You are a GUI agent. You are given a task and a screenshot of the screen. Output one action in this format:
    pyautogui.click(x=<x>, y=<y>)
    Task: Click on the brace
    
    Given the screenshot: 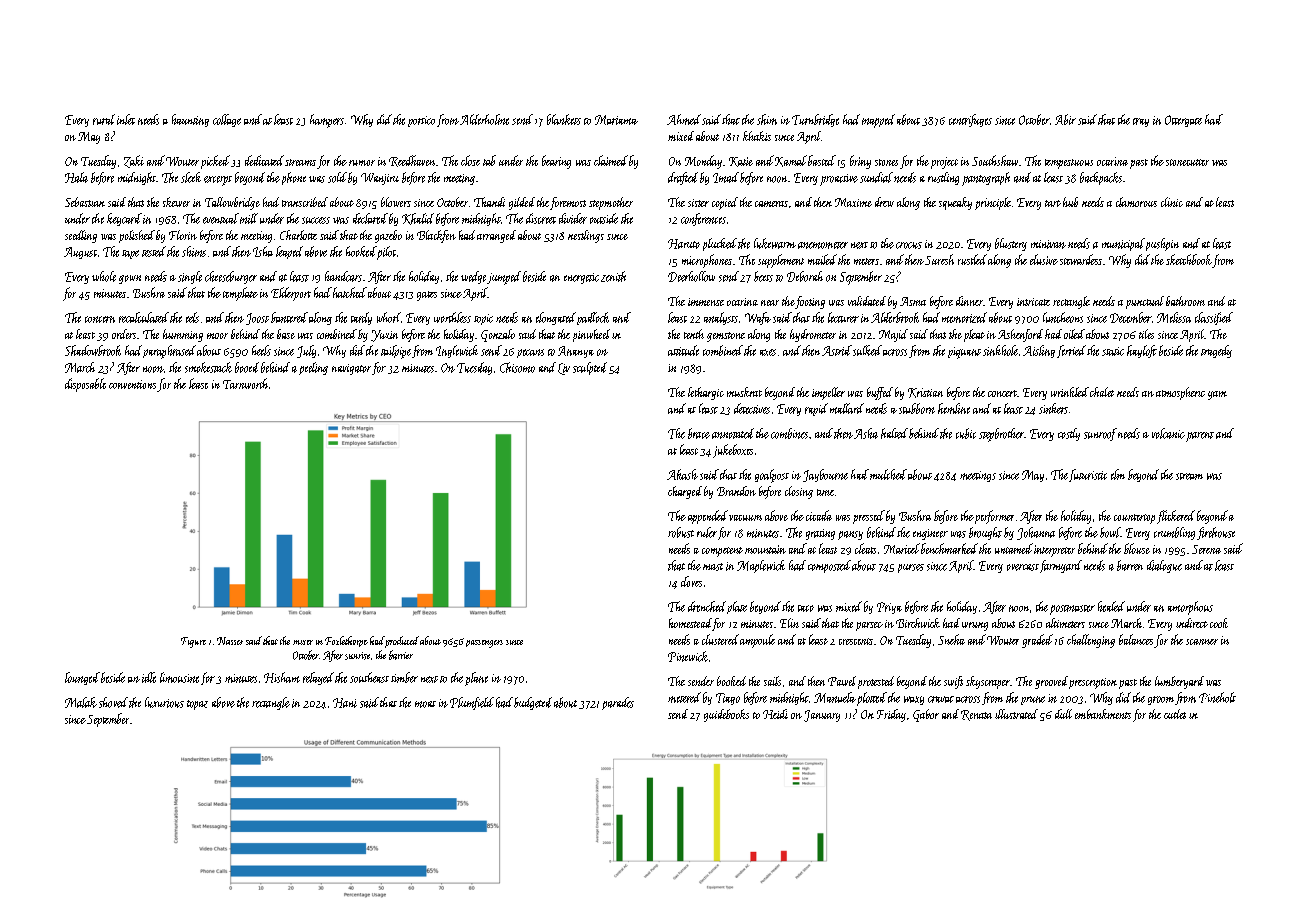 What is the action you would take?
    pyautogui.click(x=699, y=433)
